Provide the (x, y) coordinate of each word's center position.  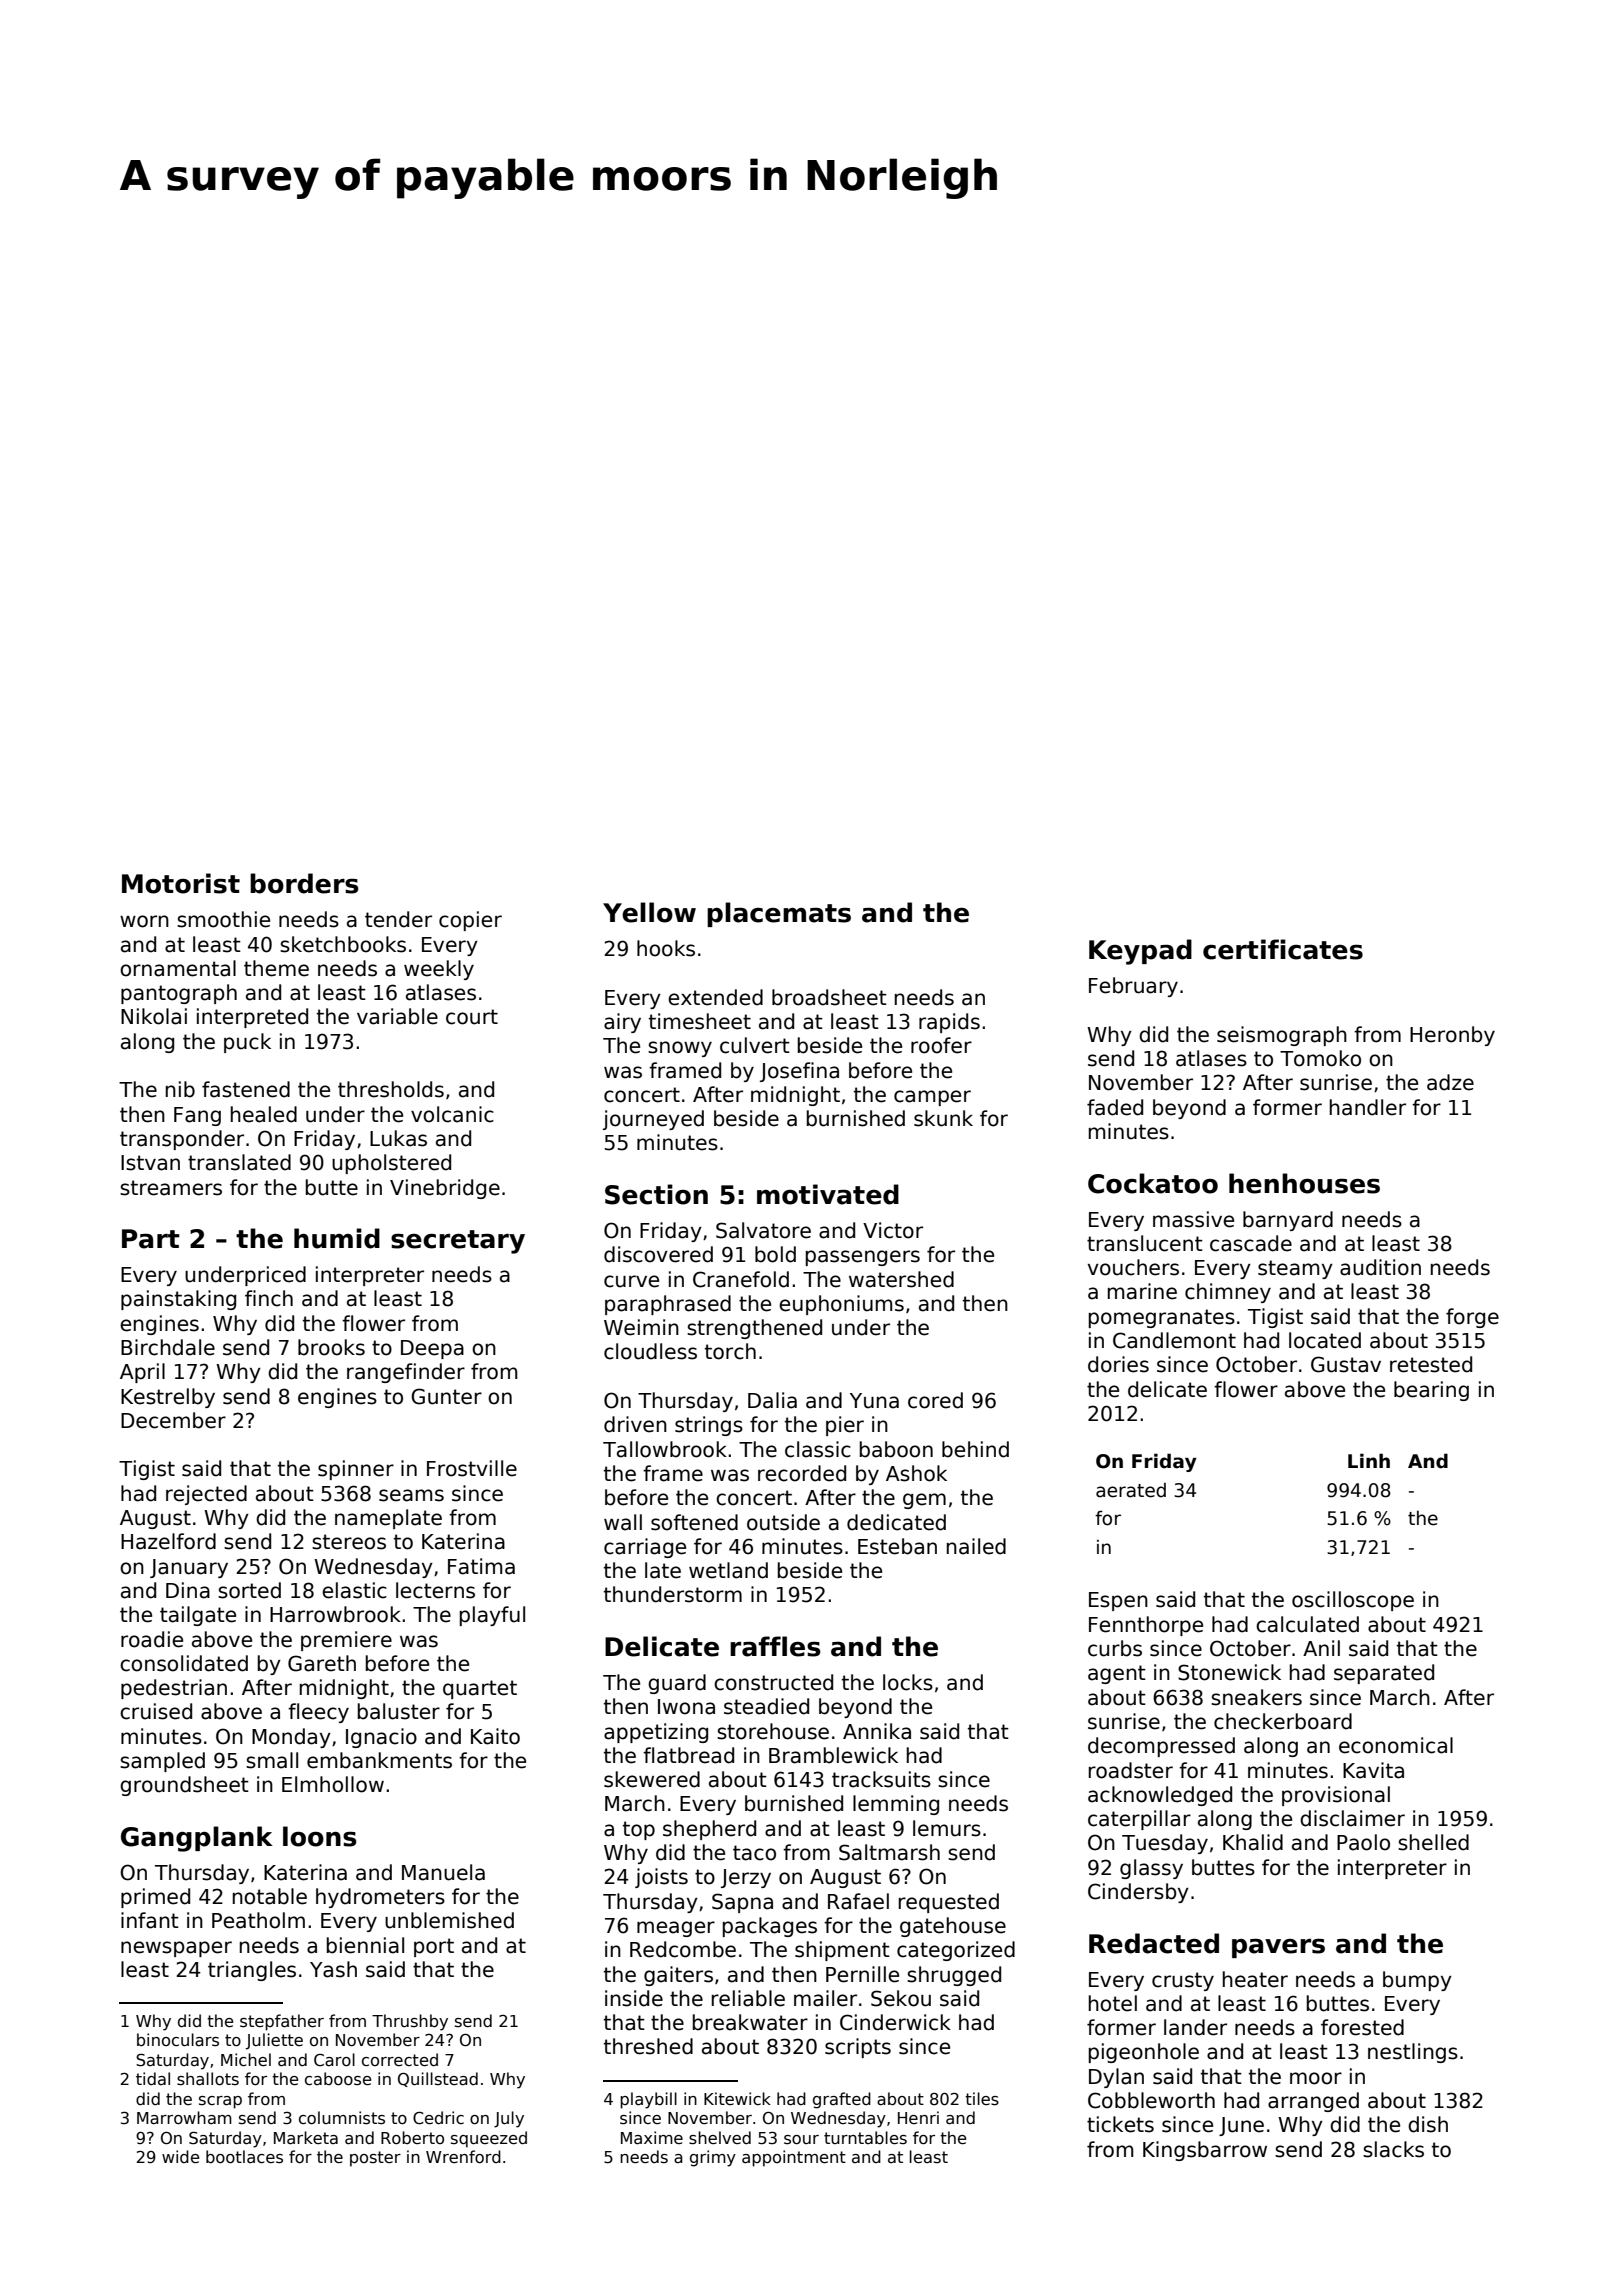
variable (397, 1016)
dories (1118, 1364)
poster (375, 2159)
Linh (1369, 1460)
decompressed (1161, 1747)
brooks (331, 1347)
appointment (794, 2158)
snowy (680, 1049)
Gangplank (197, 1839)
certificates (1283, 949)
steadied (766, 1706)
